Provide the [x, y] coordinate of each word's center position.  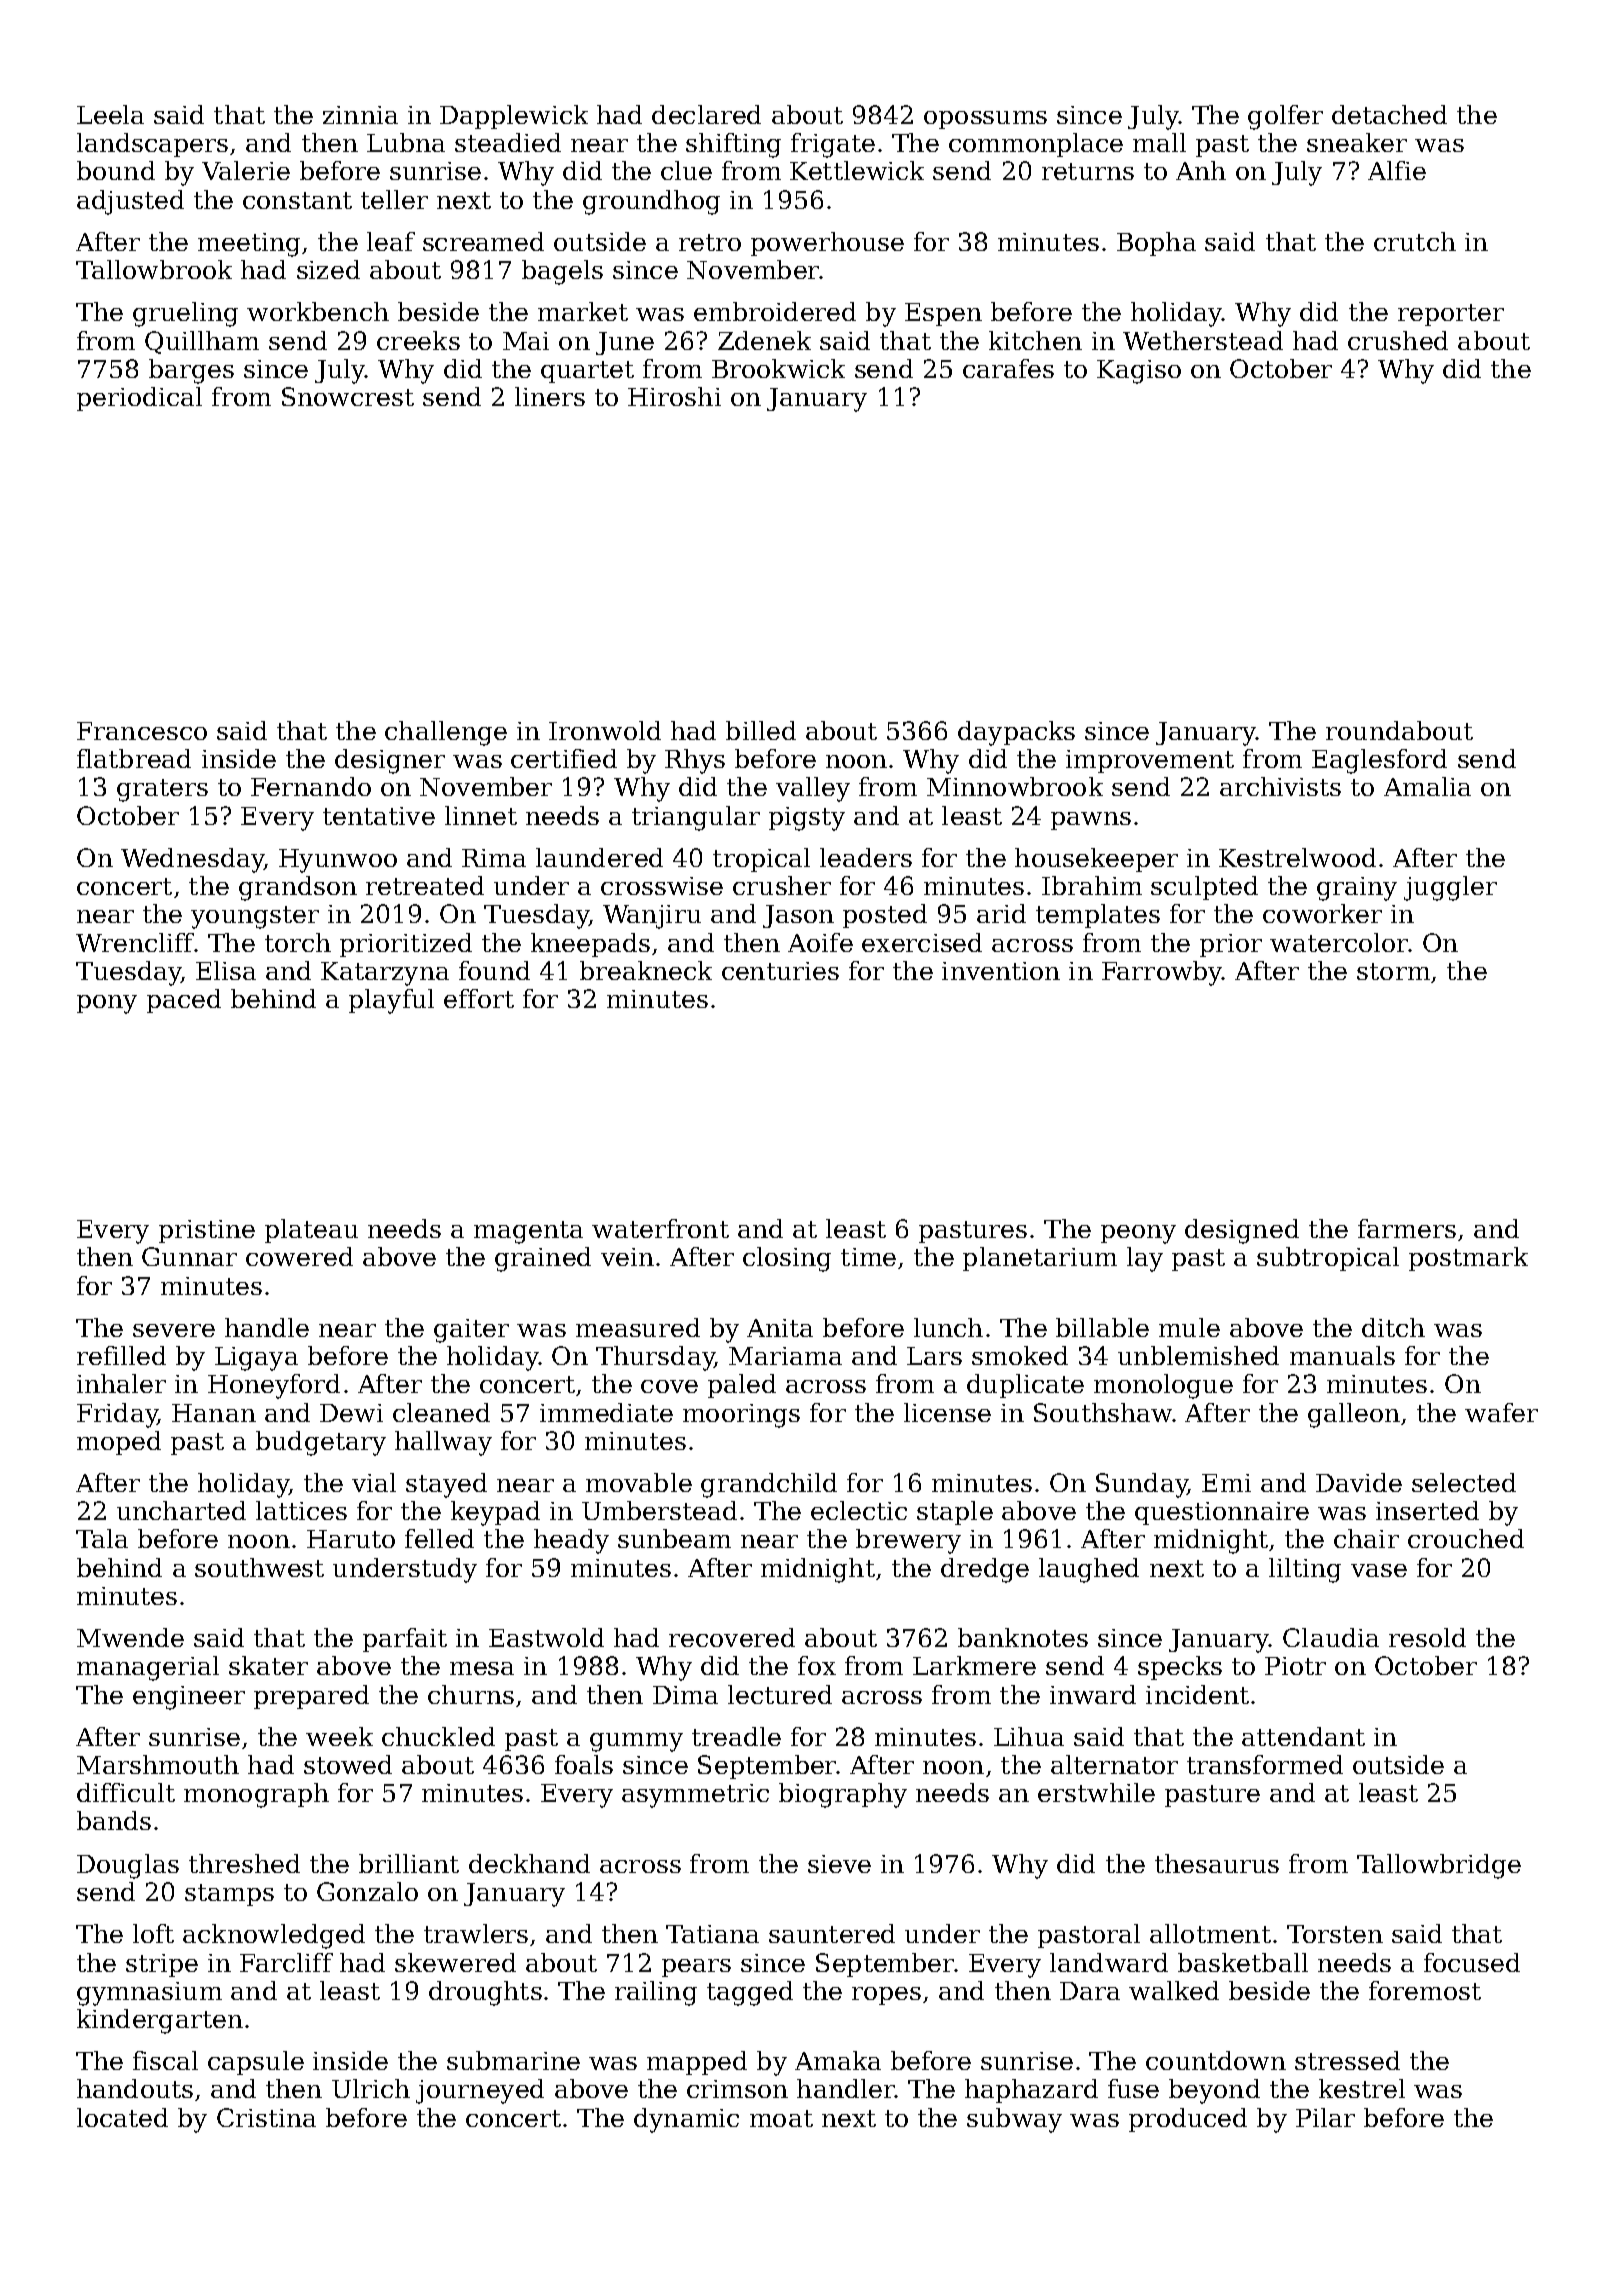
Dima [685, 1695]
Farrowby [1162, 973]
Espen [943, 314]
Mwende [130, 1637]
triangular [696, 818]
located [122, 2117]
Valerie [246, 170]
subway [1014, 2120]
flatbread [134, 758]
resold [1427, 1637]
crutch [1415, 241]
